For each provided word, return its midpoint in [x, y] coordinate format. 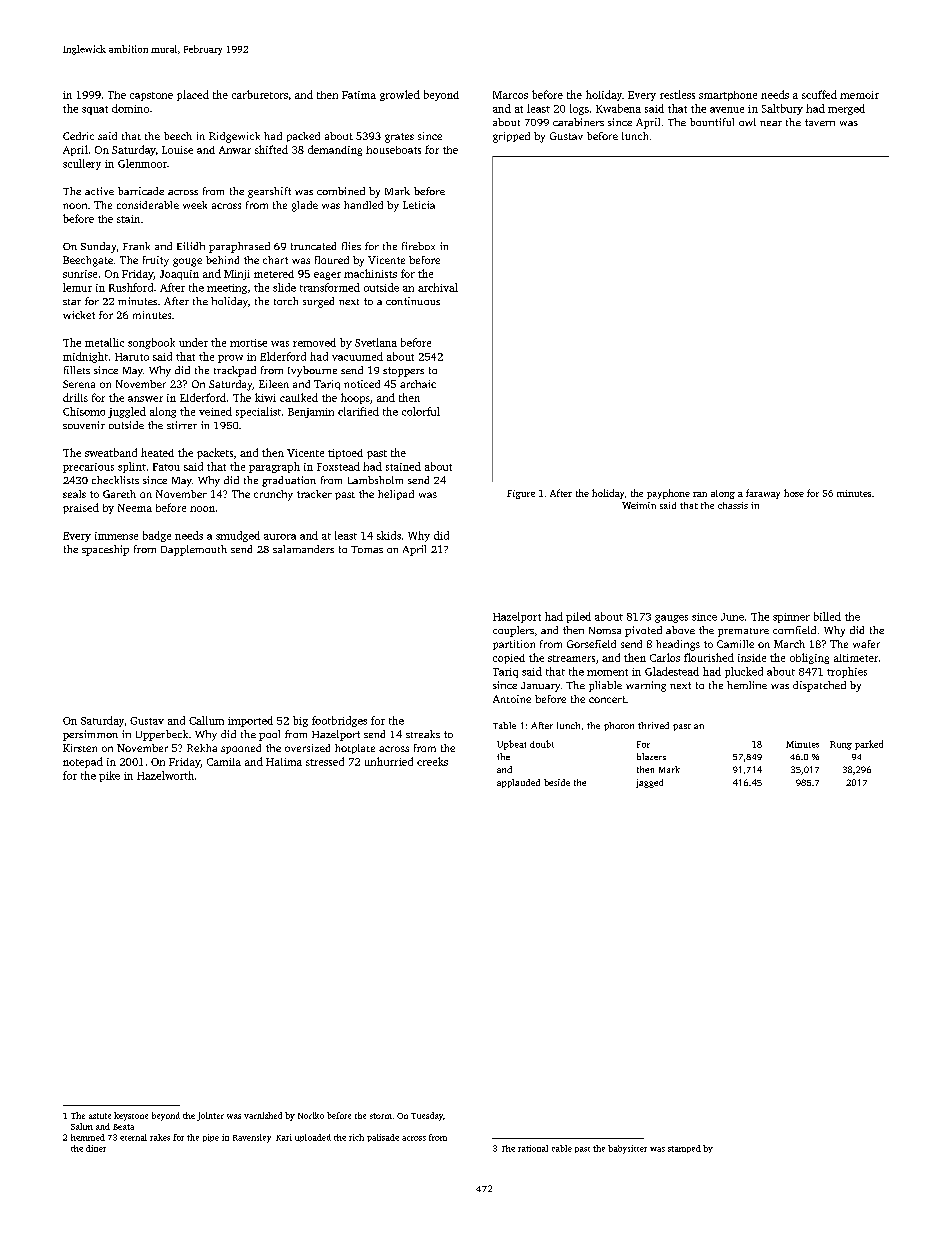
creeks [432, 761]
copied [509, 659]
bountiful [712, 122]
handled [363, 205]
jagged [649, 783]
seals [74, 494]
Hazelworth [165, 775]
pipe [211, 1138]
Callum [206, 720]
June [732, 617]
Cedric [78, 136]
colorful [421, 411]
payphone [668, 494]
